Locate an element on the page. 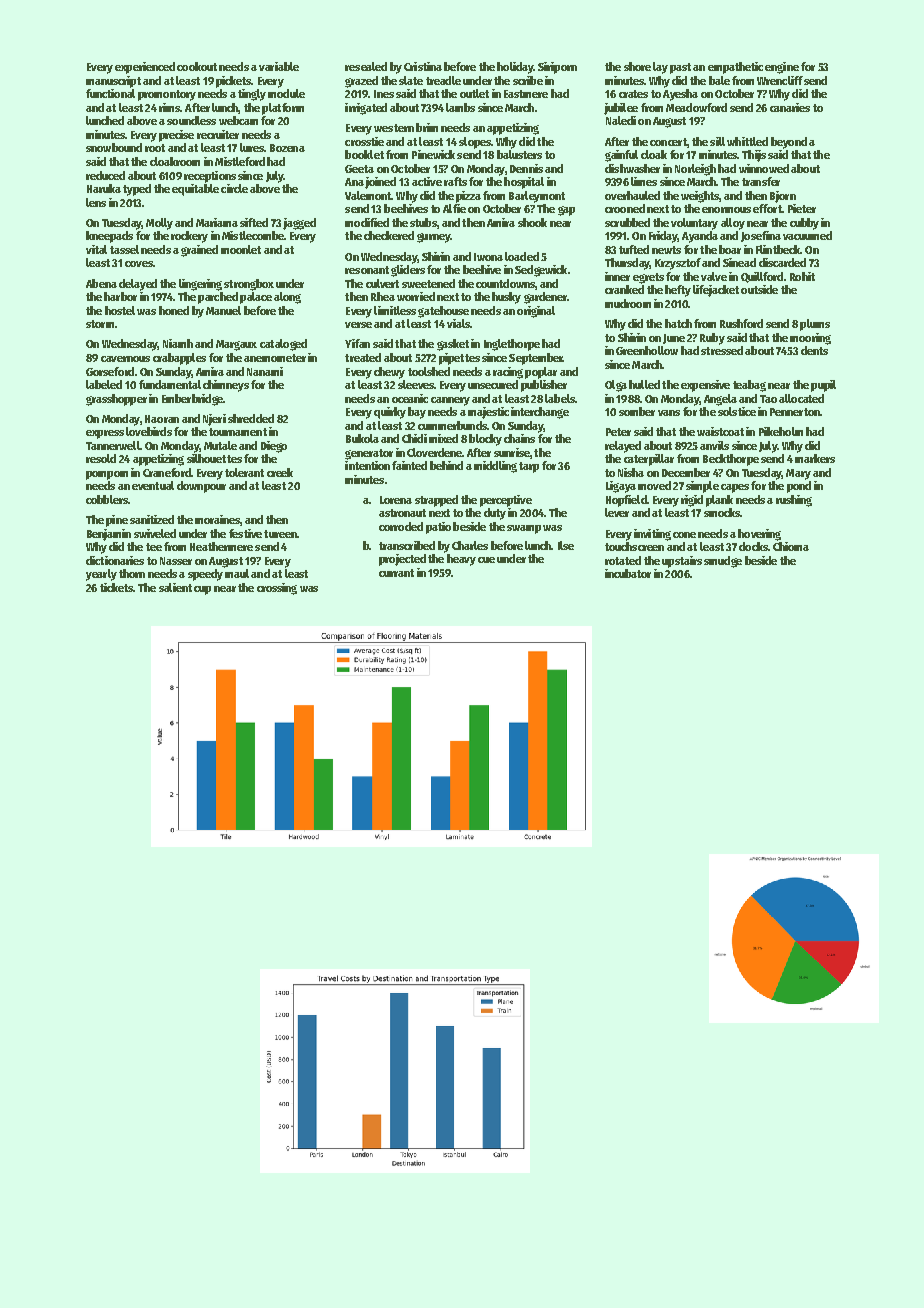 The height and width of the document is (1308, 924). cup is located at coordinates (202, 590).
